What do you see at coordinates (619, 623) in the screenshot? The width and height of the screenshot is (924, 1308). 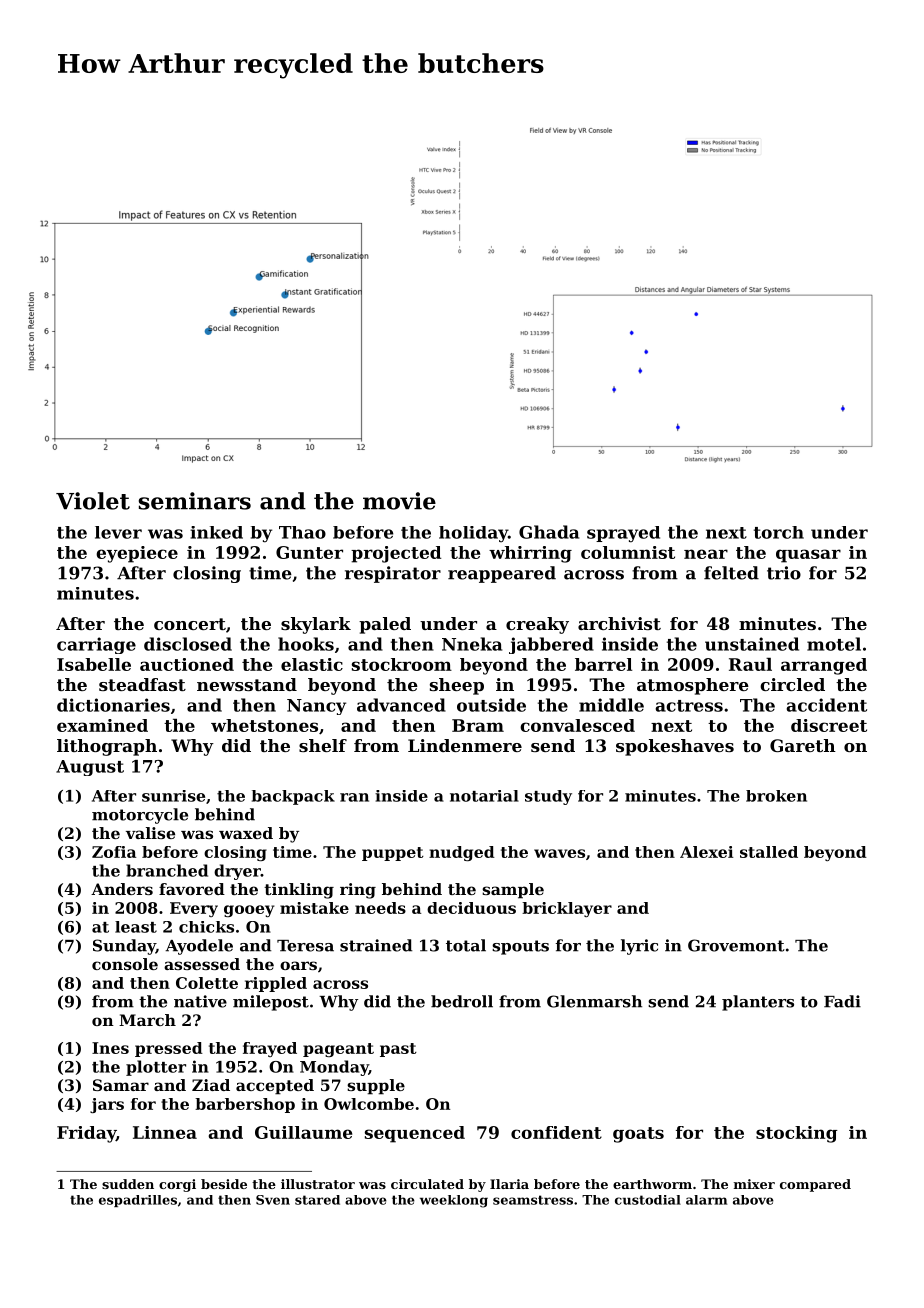 I see `archivist` at bounding box center [619, 623].
